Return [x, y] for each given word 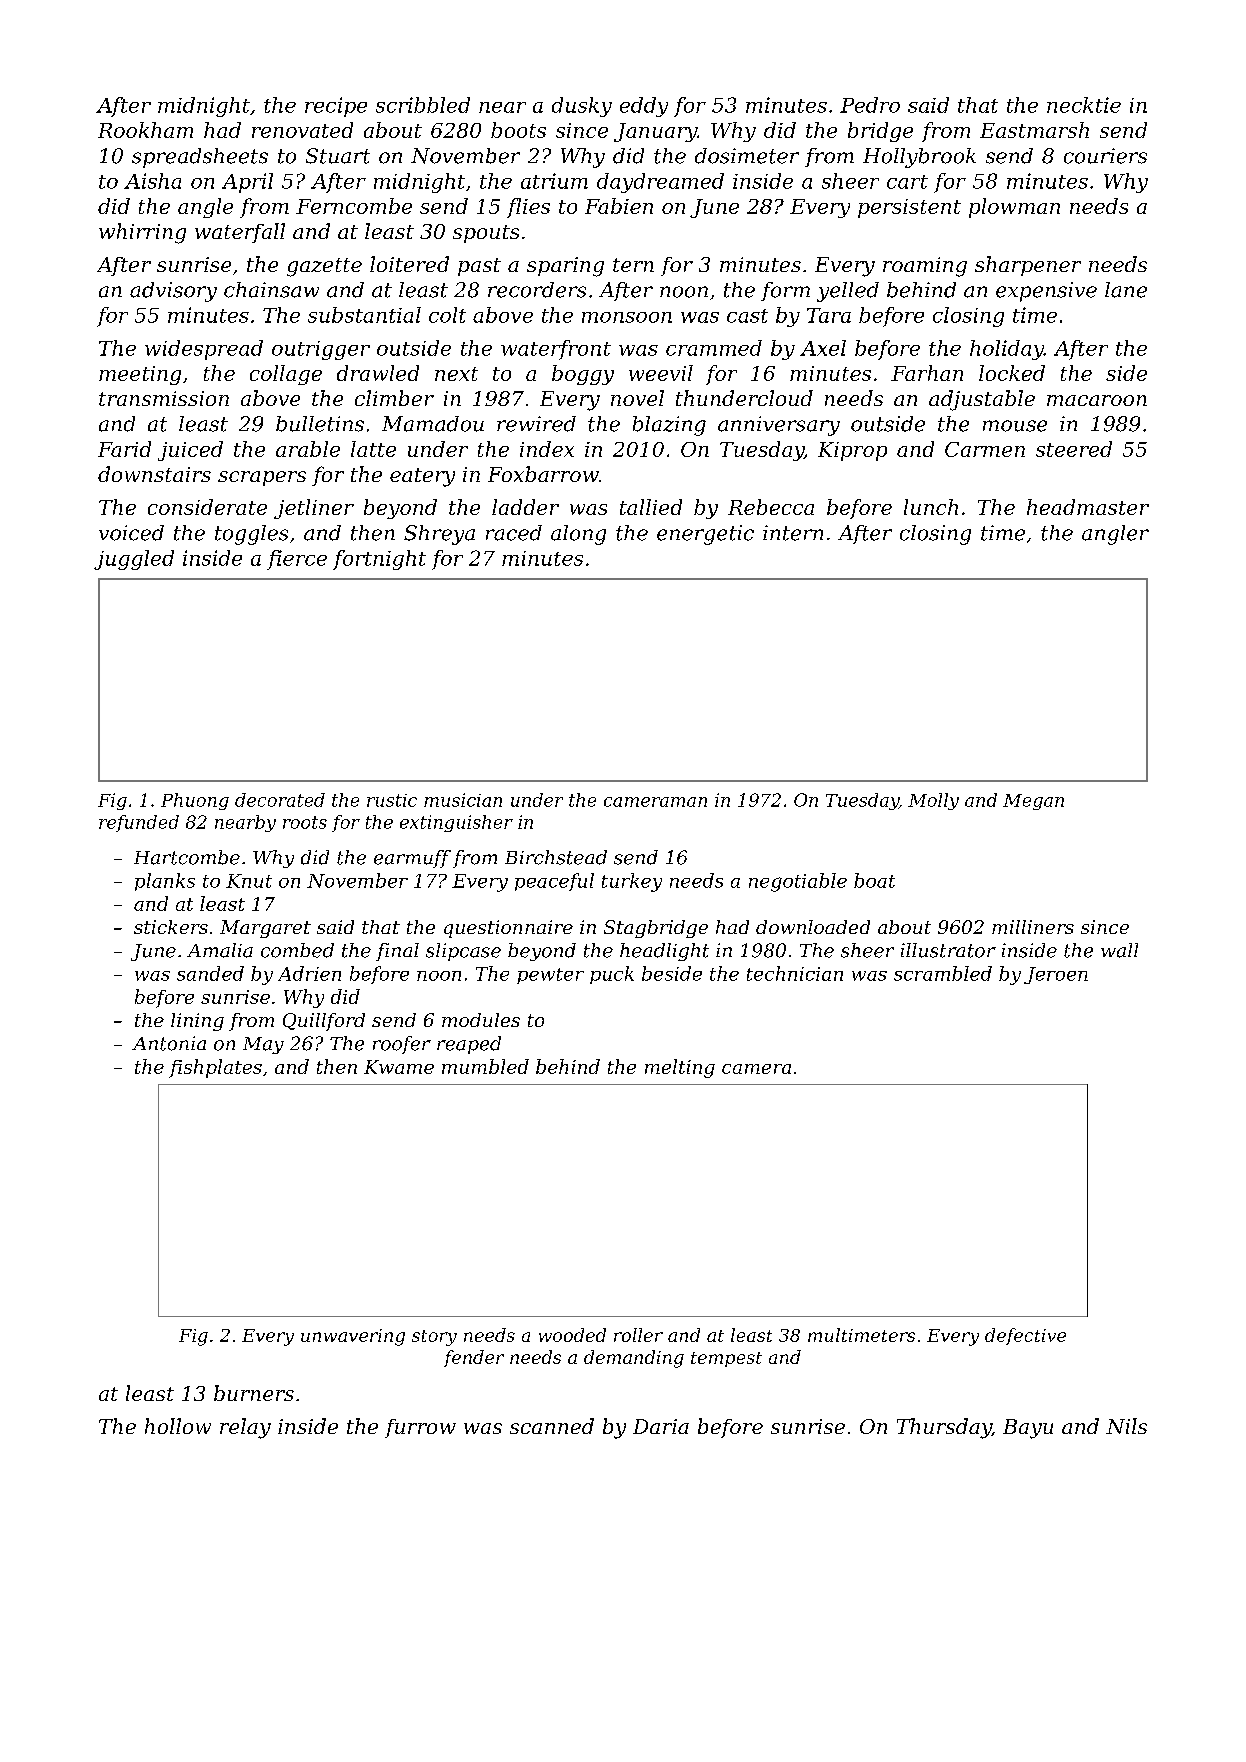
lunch [931, 507]
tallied [651, 507]
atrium [554, 181]
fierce [297, 560]
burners [254, 1393]
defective [1025, 1336]
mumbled [485, 1066]
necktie [1084, 105]
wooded [572, 1335]
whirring [142, 233]
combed [297, 950]
